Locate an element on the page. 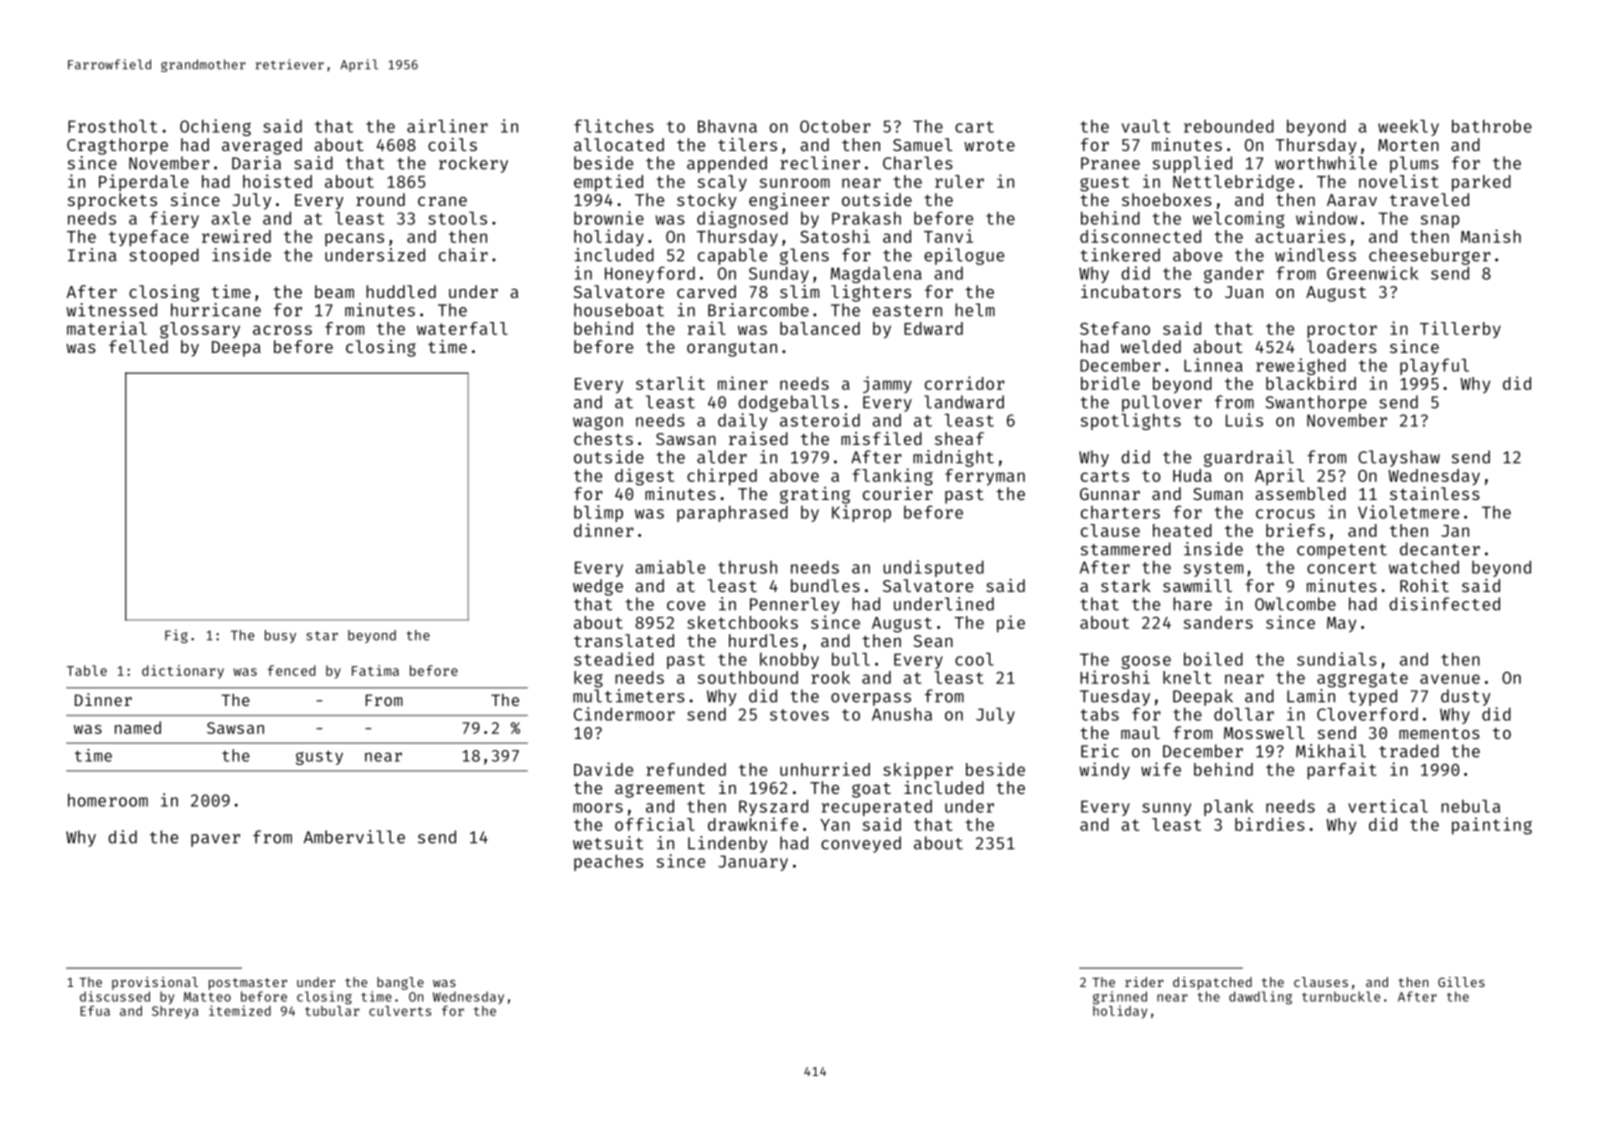  bathrobe is located at coordinates (1492, 126).
